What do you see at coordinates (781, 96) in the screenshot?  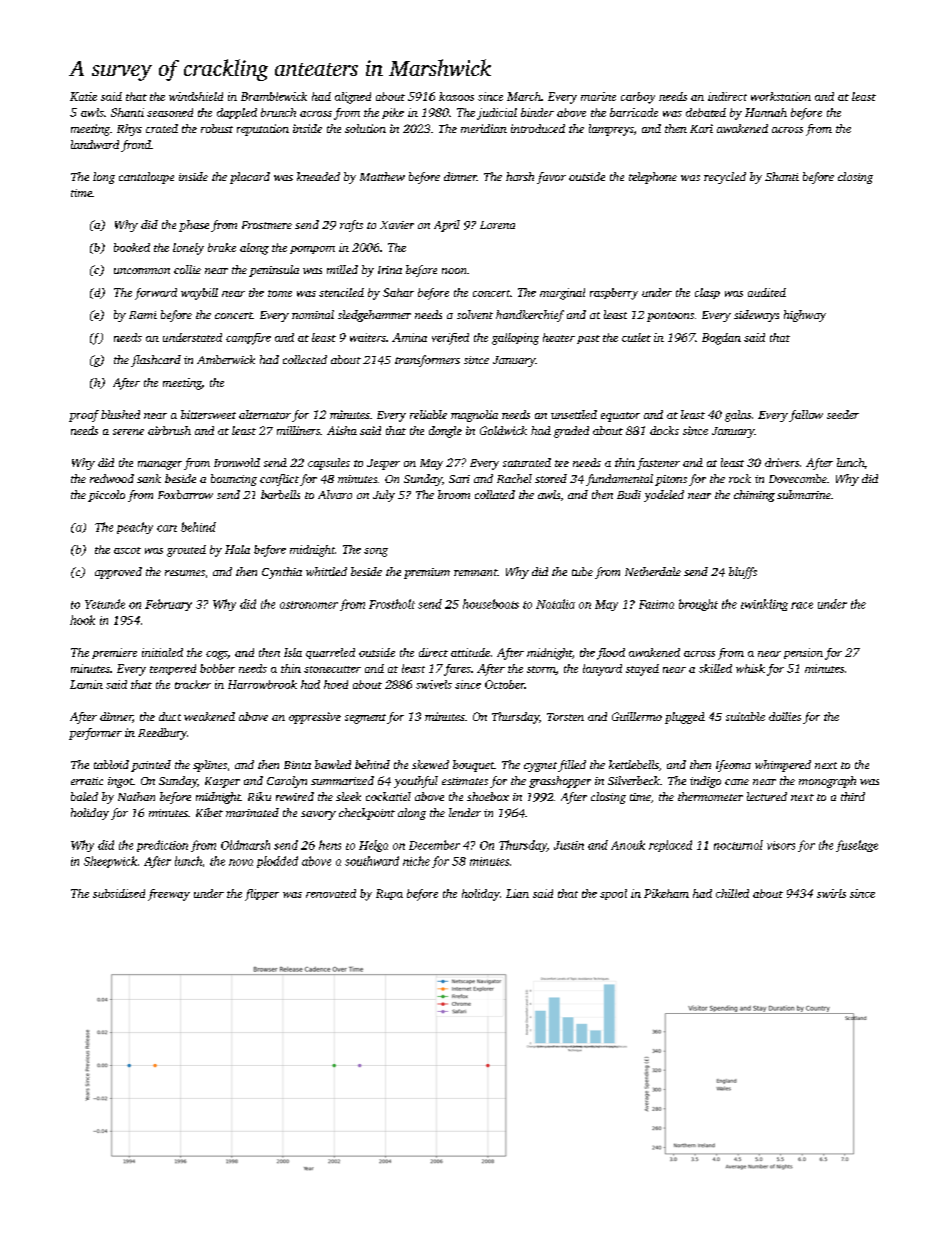 I see `workstation` at bounding box center [781, 96].
